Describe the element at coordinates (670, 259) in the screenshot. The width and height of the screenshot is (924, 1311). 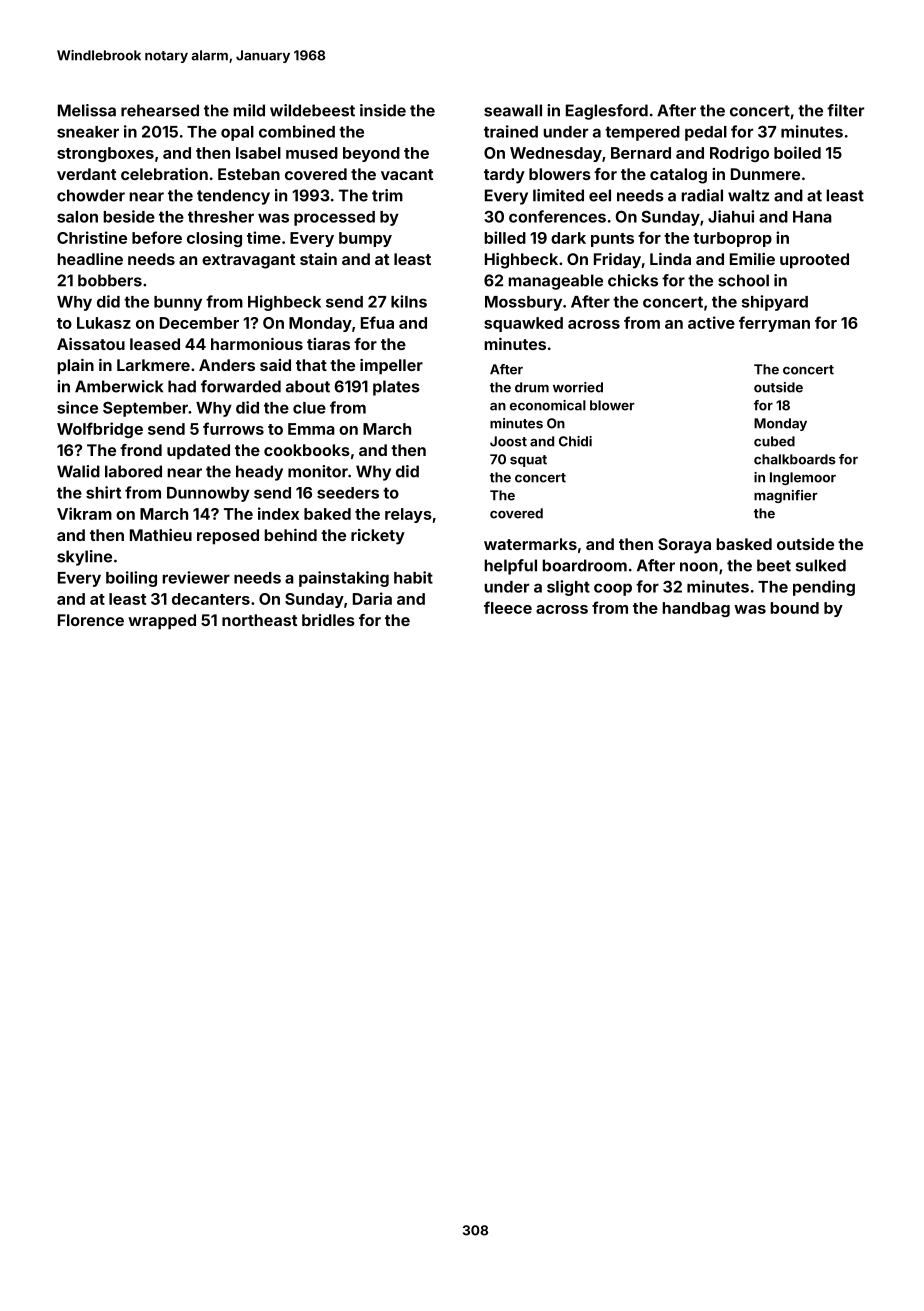
I see `Linda` at that location.
